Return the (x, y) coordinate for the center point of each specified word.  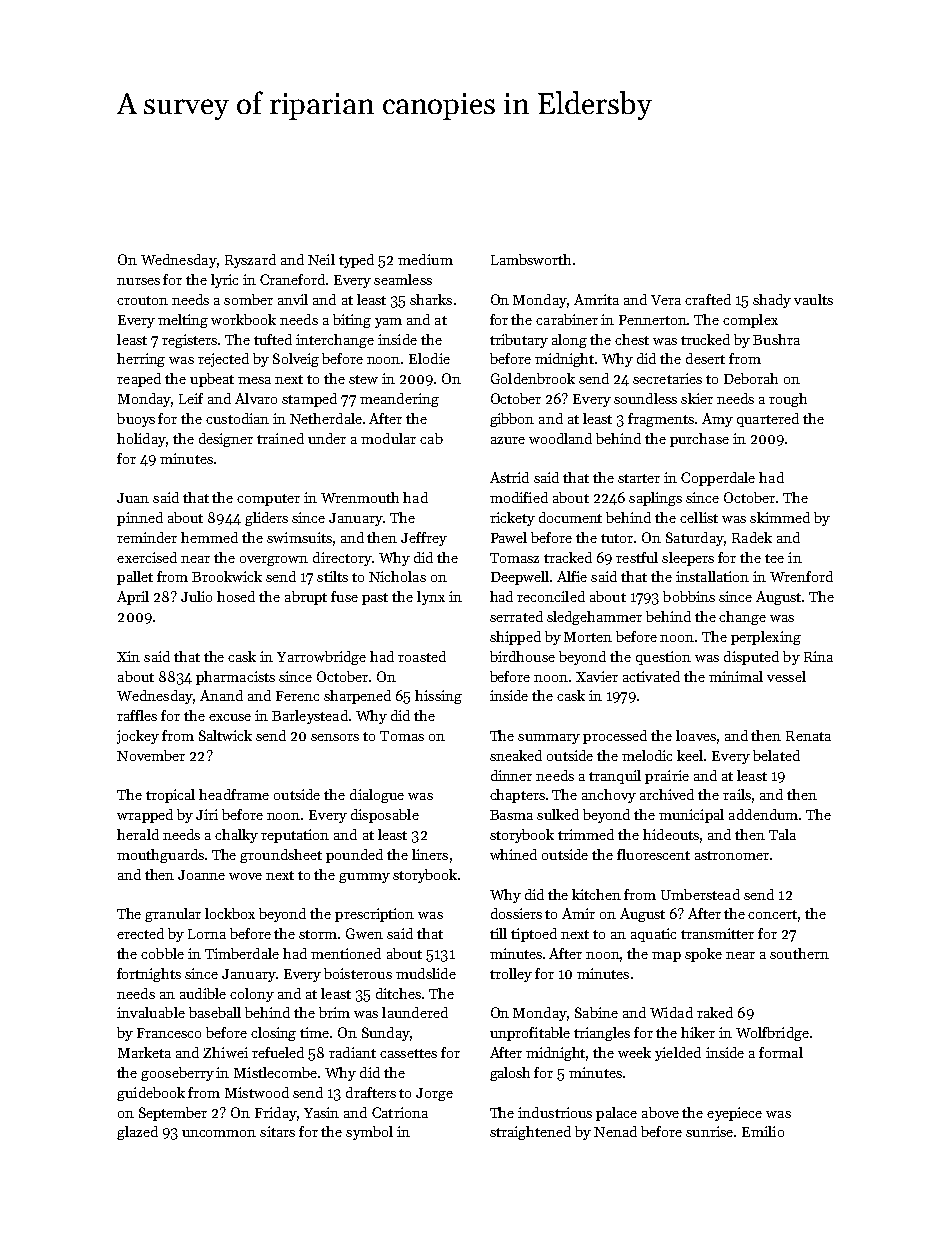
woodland (560, 438)
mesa (254, 380)
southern (799, 953)
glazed (137, 1133)
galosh (510, 1074)
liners (430, 854)
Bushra (776, 339)
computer (268, 500)
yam (388, 323)
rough (788, 400)
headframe (234, 794)
